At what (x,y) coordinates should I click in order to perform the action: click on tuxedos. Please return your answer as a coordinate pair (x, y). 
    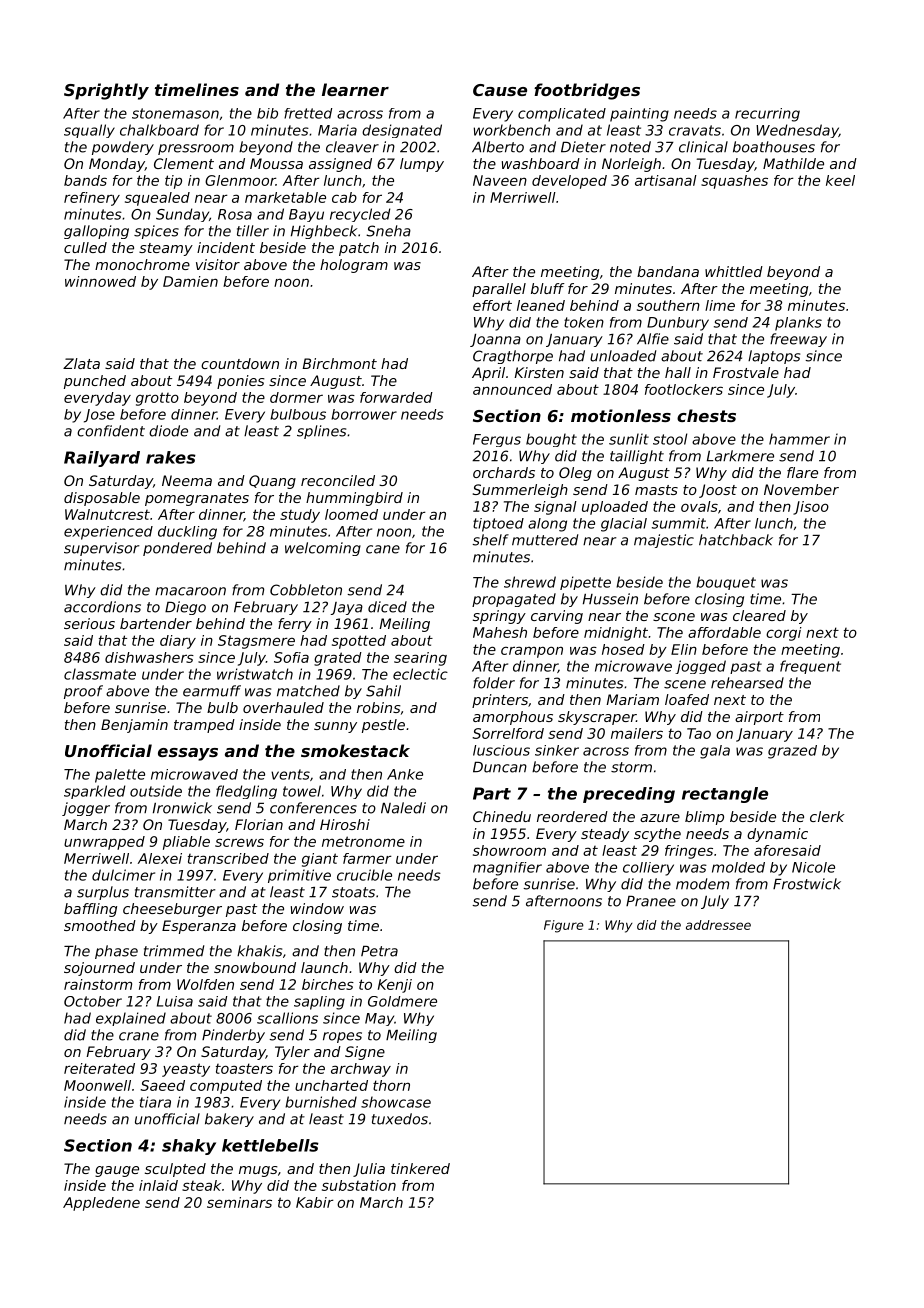
    Looking at the image, I should click on (400, 1119).
